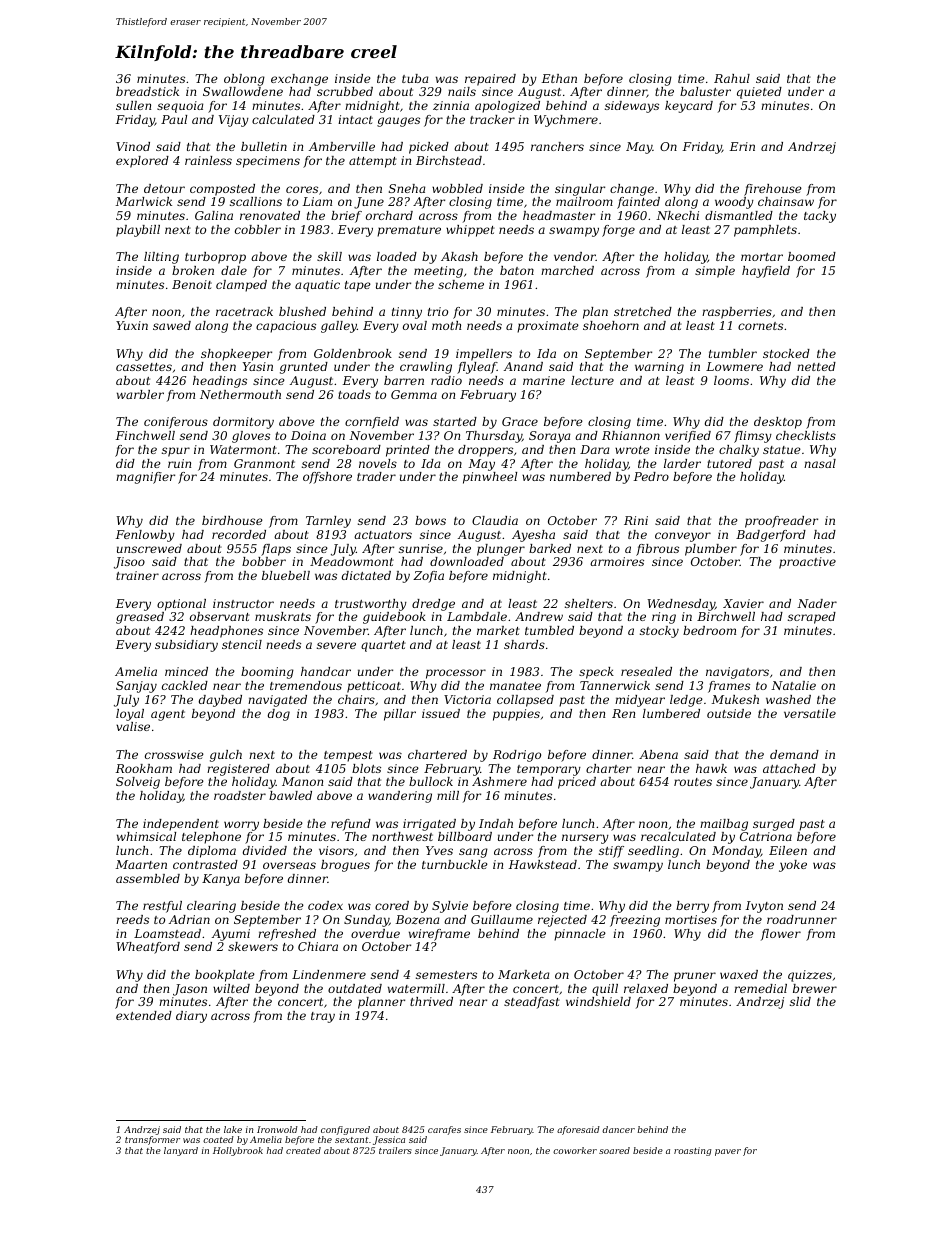 The width and height of the document is (952, 1233). What do you see at coordinates (244, 80) in the document?
I see `oblong` at bounding box center [244, 80].
